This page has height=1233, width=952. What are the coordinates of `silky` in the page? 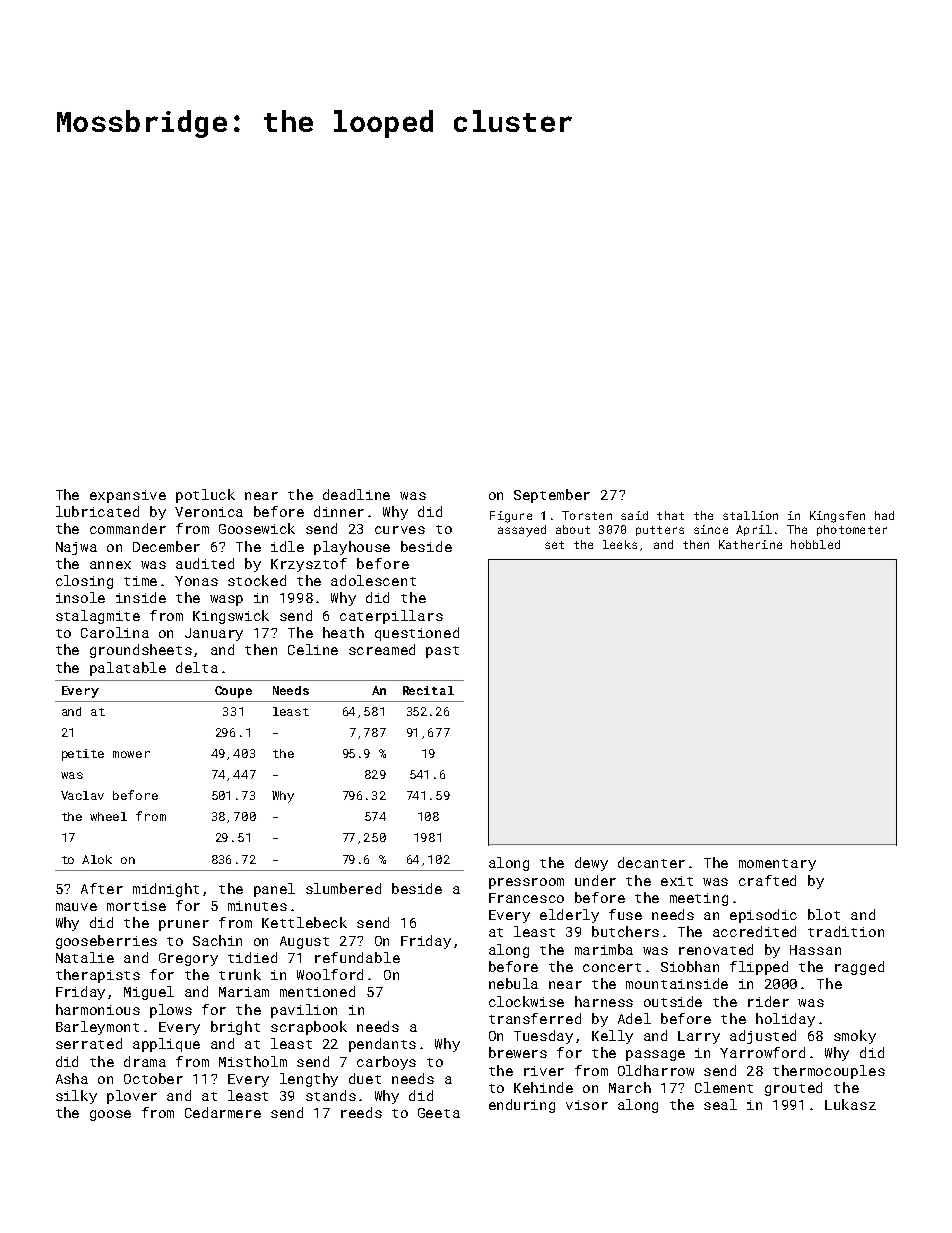 It's located at (76, 1097).
